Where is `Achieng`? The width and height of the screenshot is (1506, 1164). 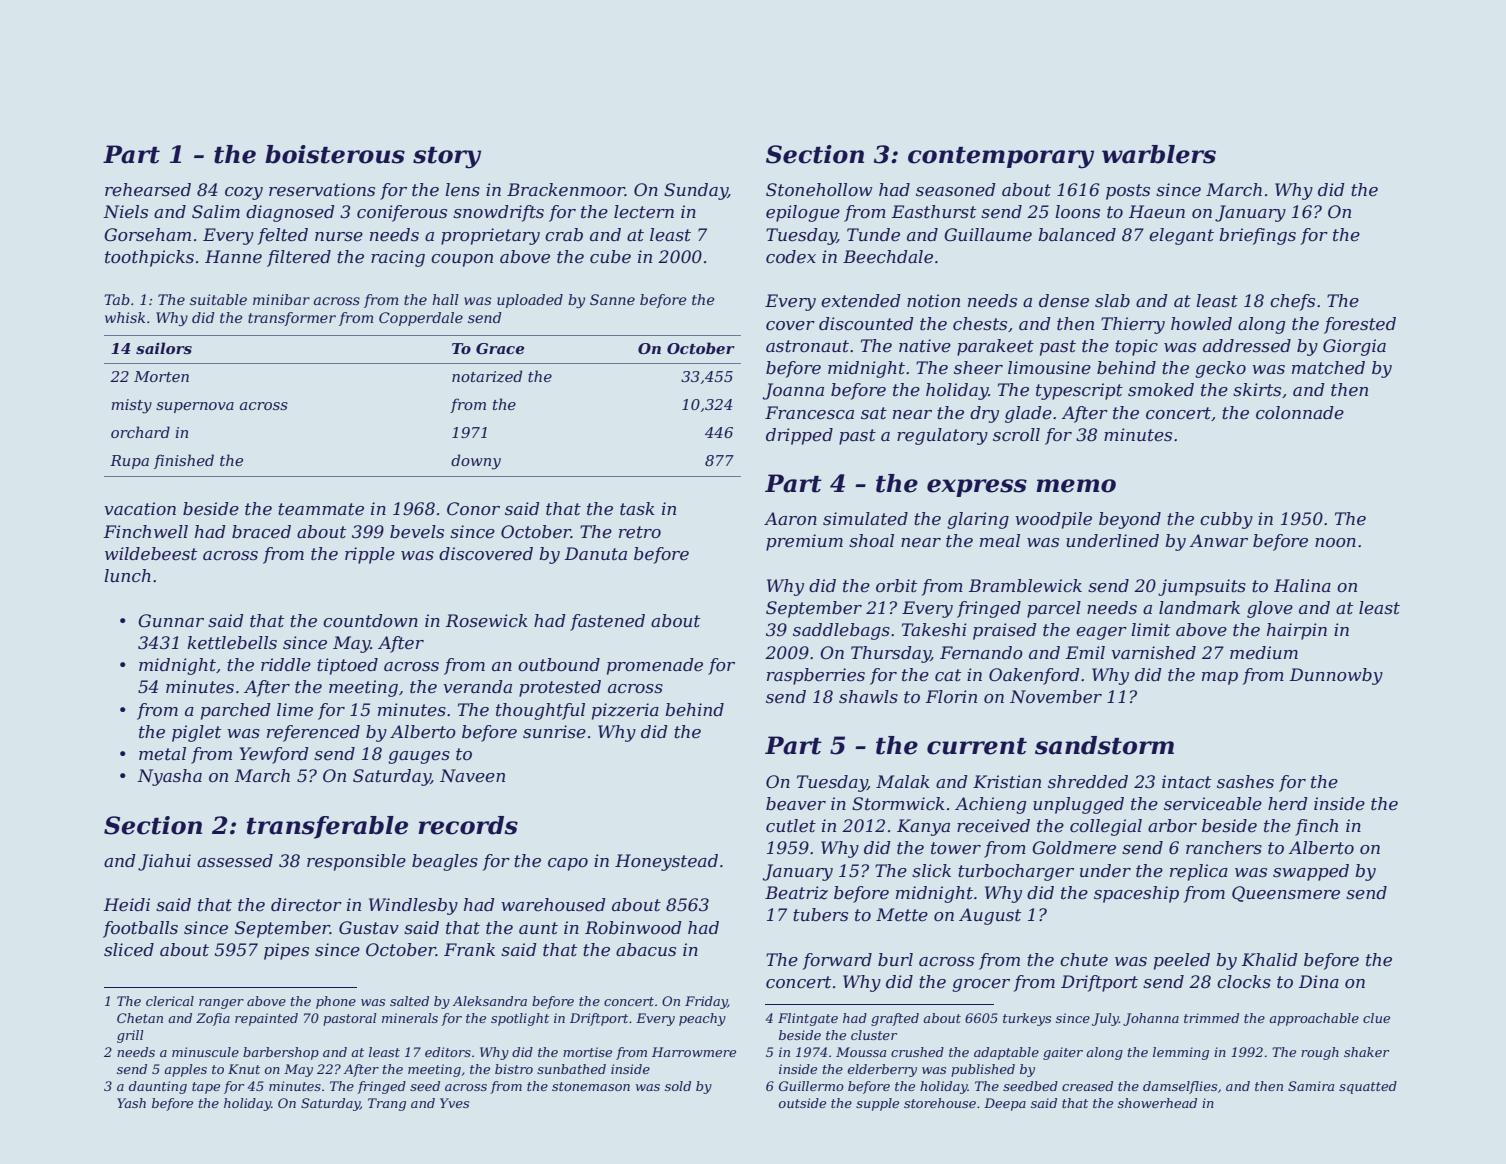
Achieng is located at coordinates (990, 805).
